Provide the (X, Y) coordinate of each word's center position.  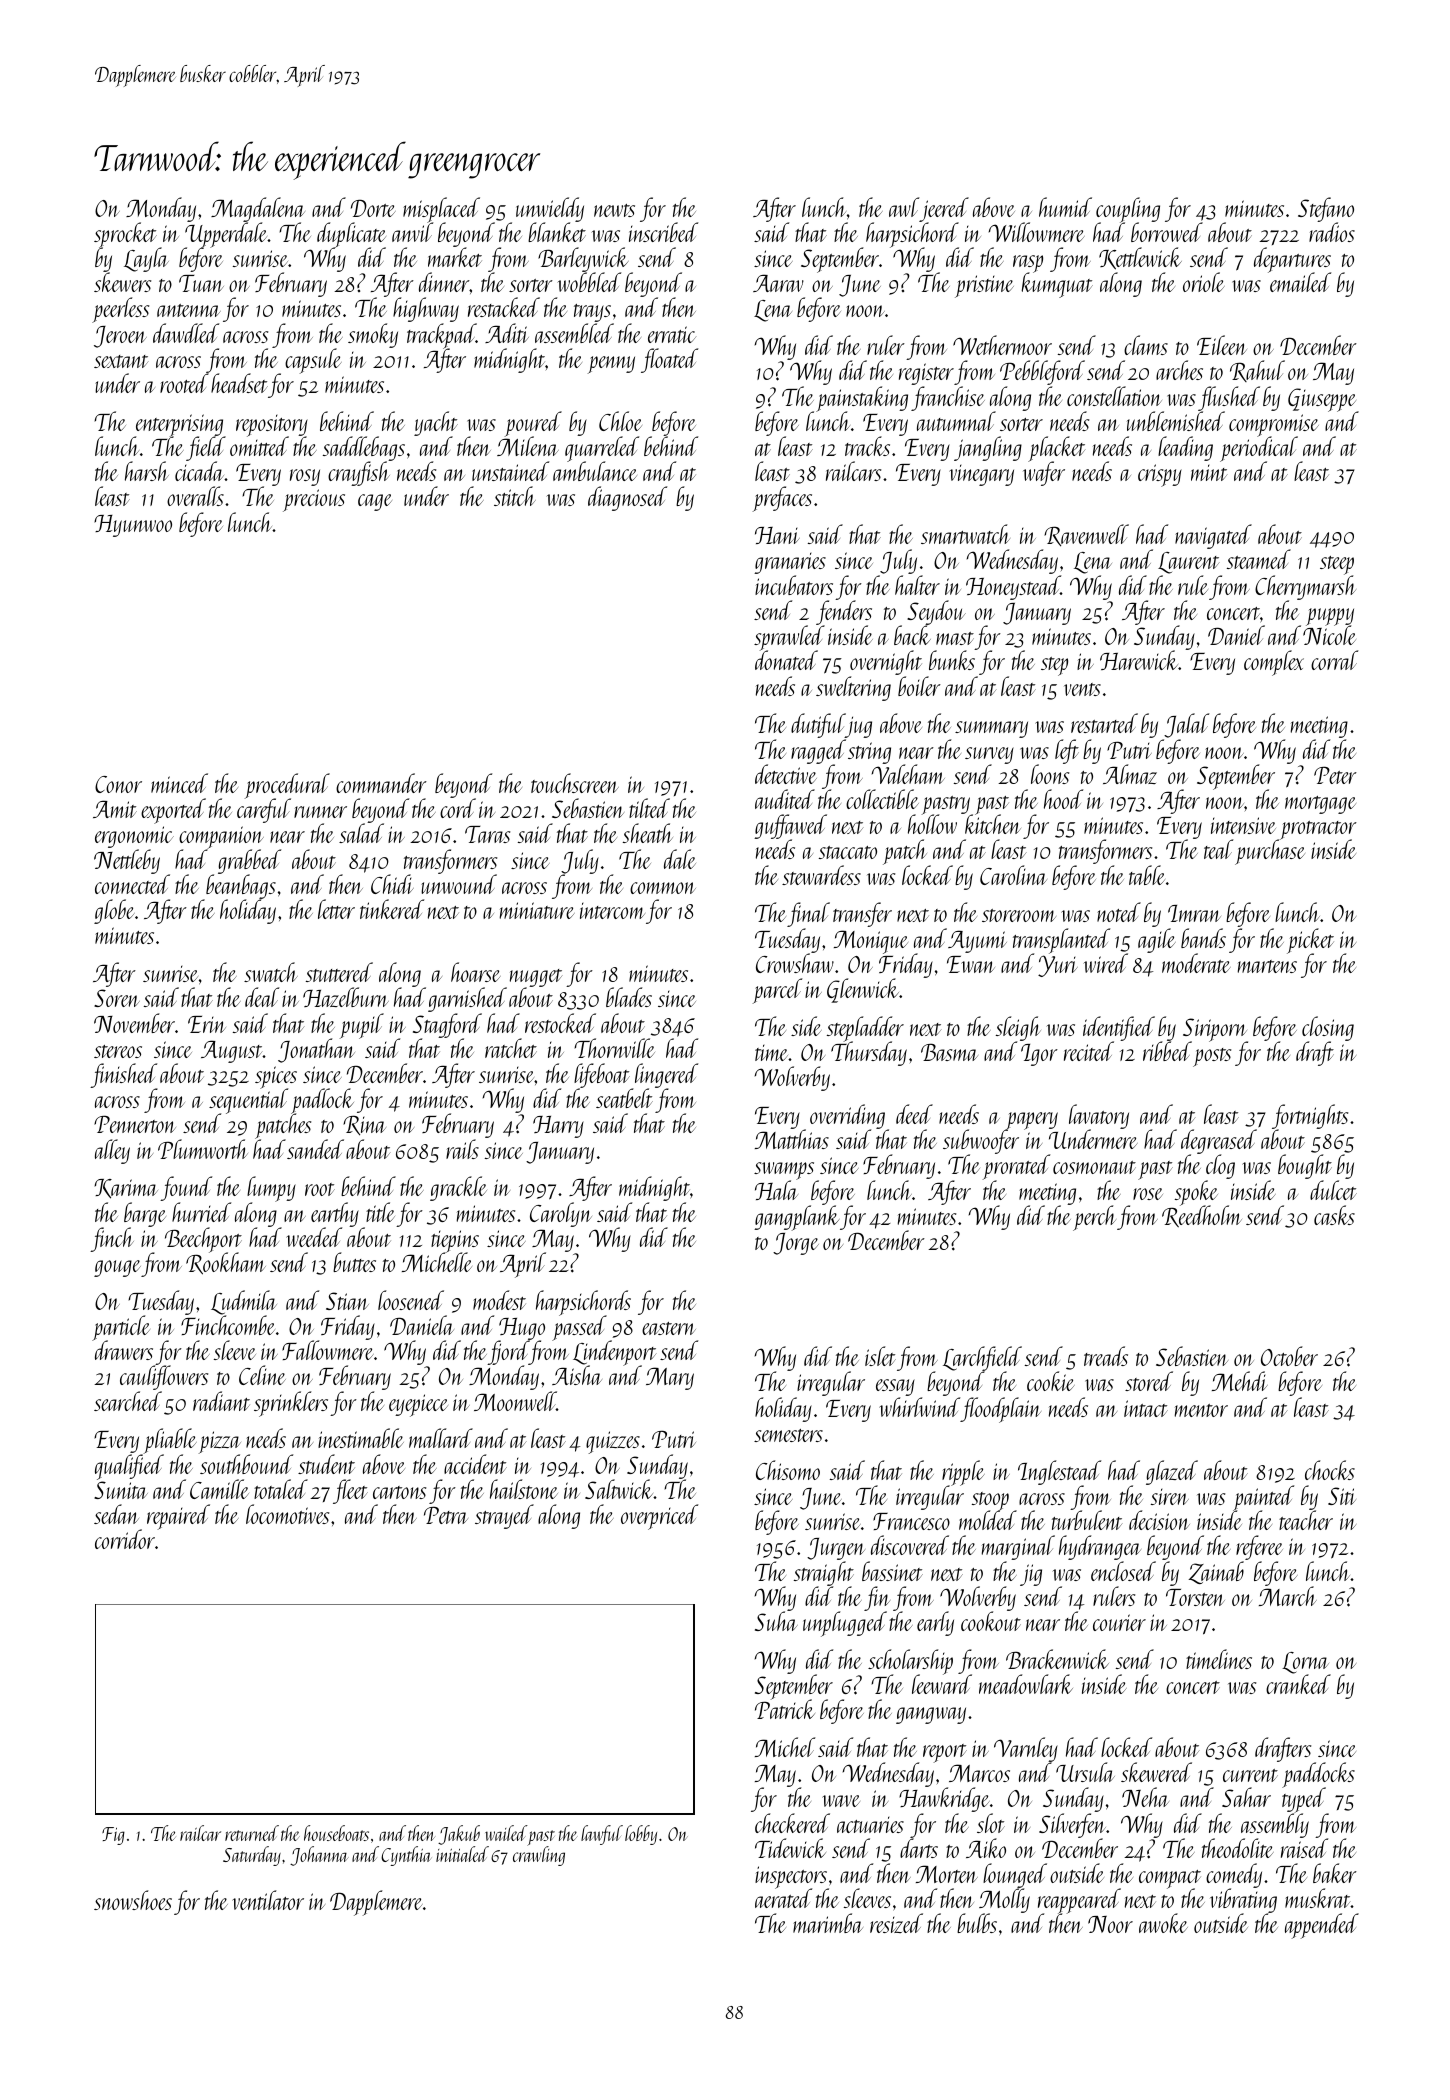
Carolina (1013, 875)
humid (1065, 207)
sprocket (125, 235)
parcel (777, 991)
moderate (1196, 963)
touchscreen (575, 783)
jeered (944, 209)
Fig (113, 1836)
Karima (126, 1189)
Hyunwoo (133, 526)
